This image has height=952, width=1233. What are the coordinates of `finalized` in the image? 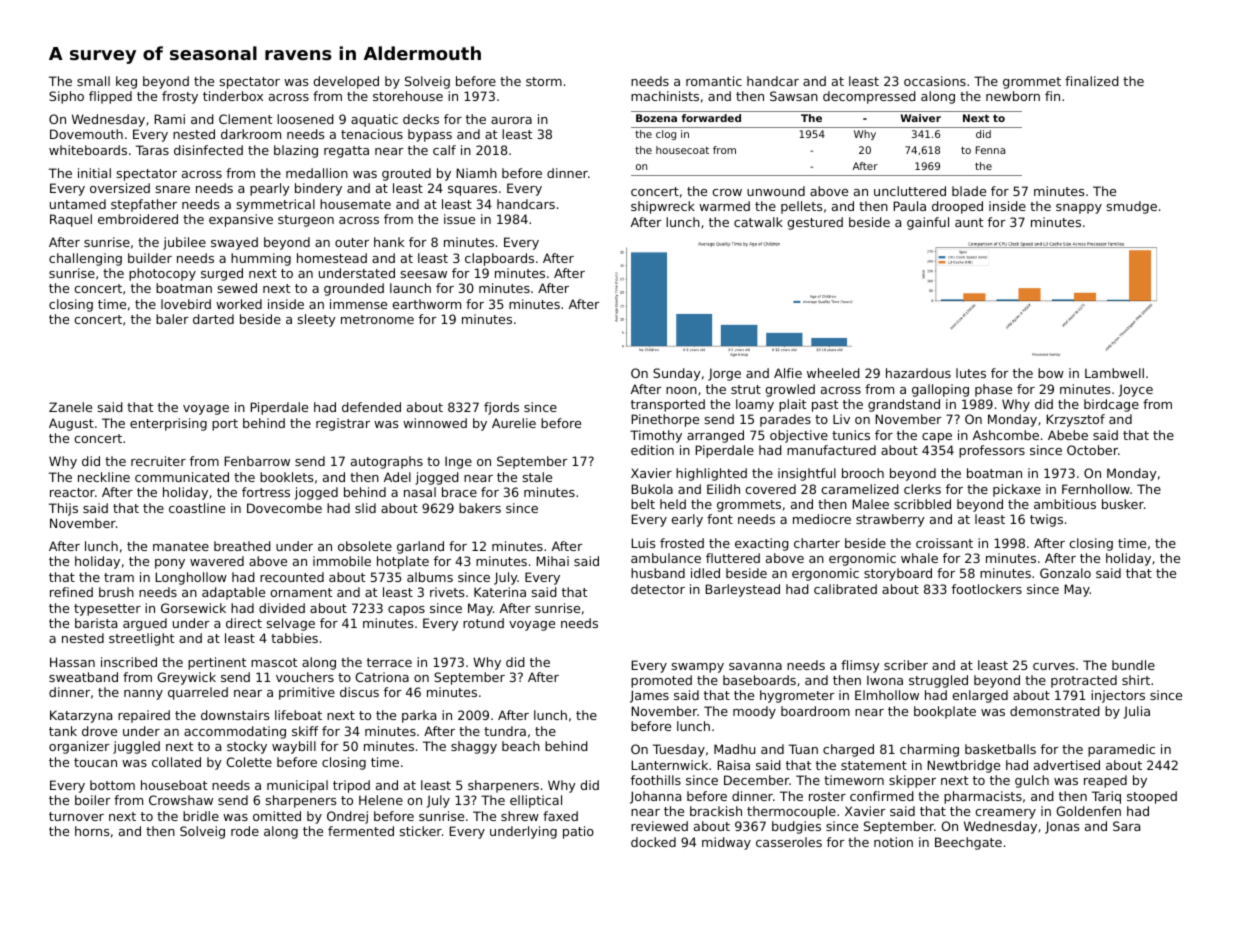 It's located at (1092, 81).
